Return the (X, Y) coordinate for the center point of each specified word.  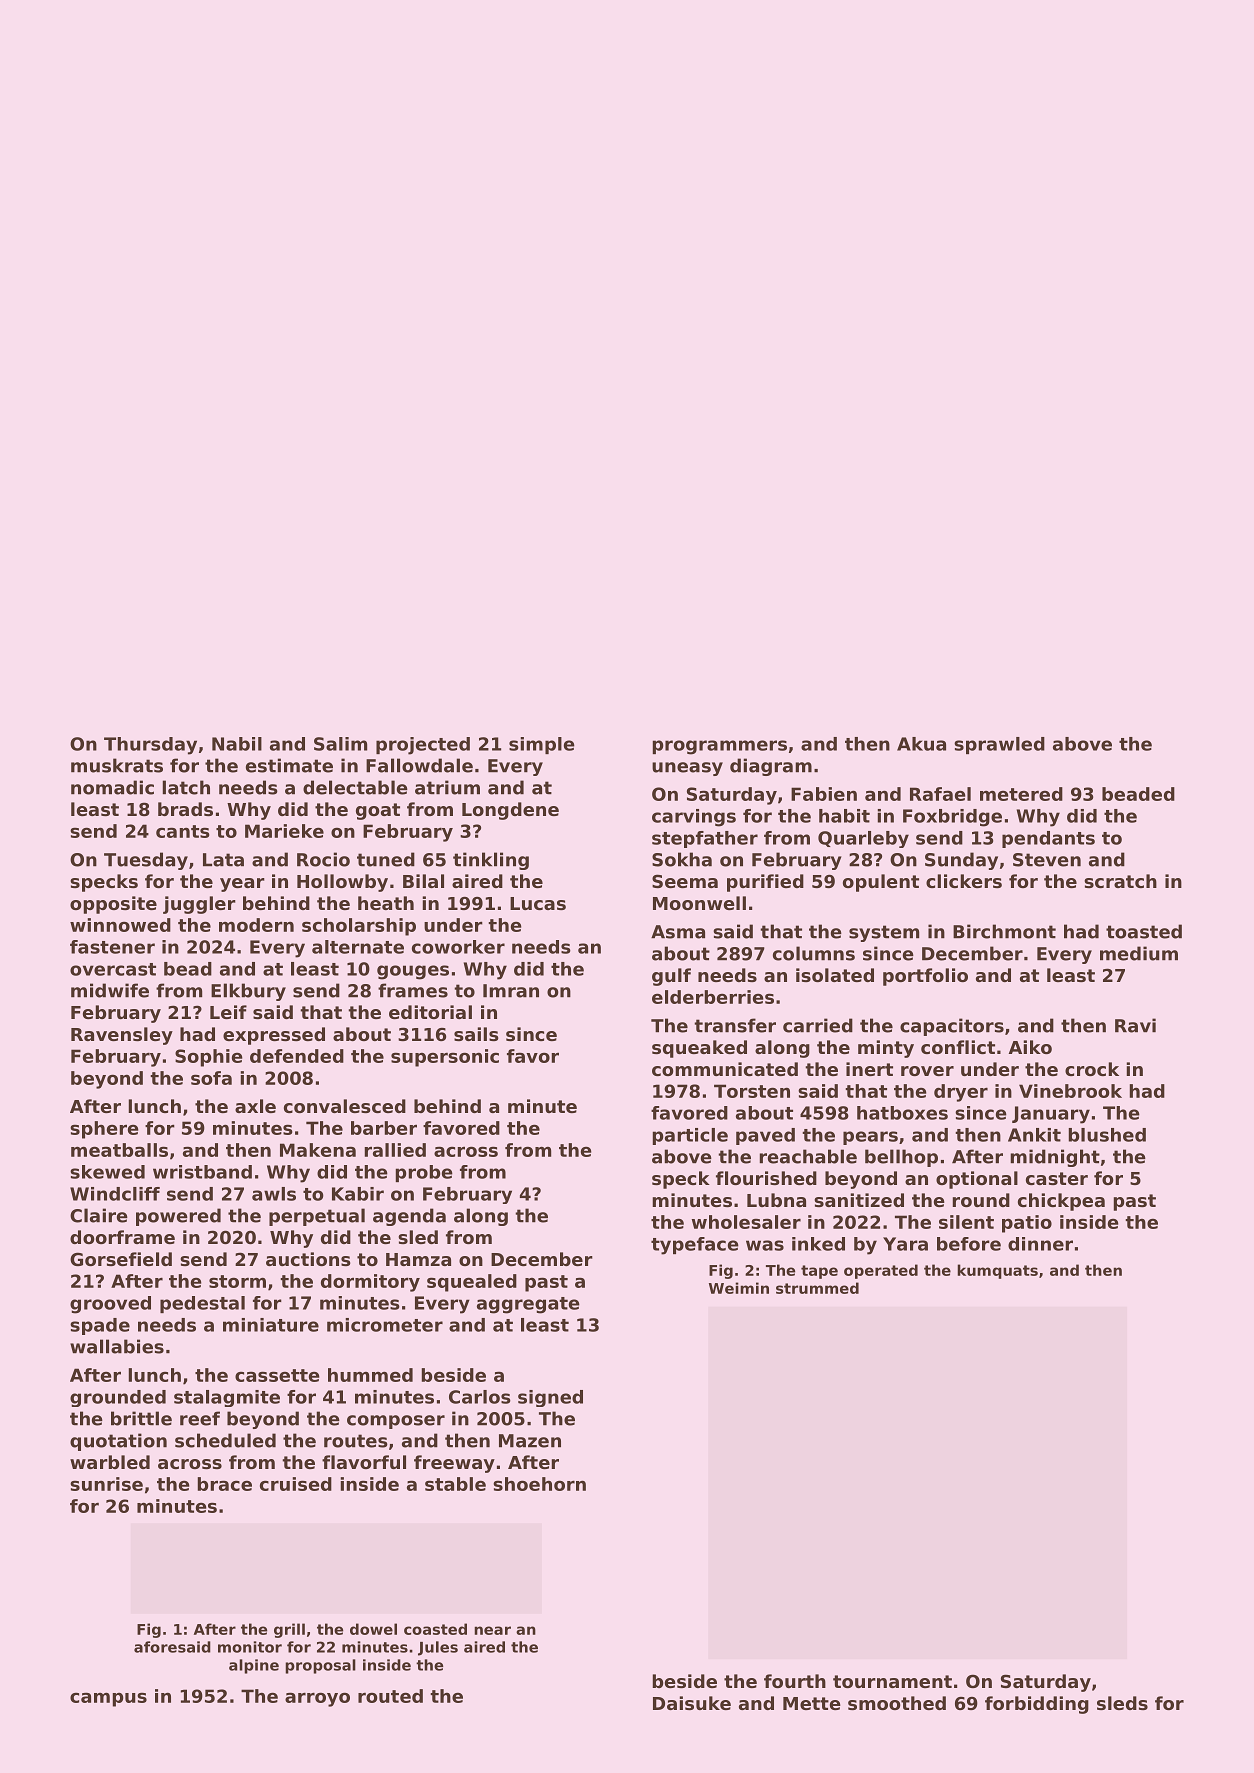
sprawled (999, 745)
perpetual (317, 1217)
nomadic (112, 787)
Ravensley (122, 1036)
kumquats (997, 1271)
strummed (817, 1288)
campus (108, 1699)
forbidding (1037, 1705)
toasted (1144, 931)
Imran (511, 991)
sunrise (106, 1484)
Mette (812, 1703)
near (492, 1630)
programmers (719, 747)
